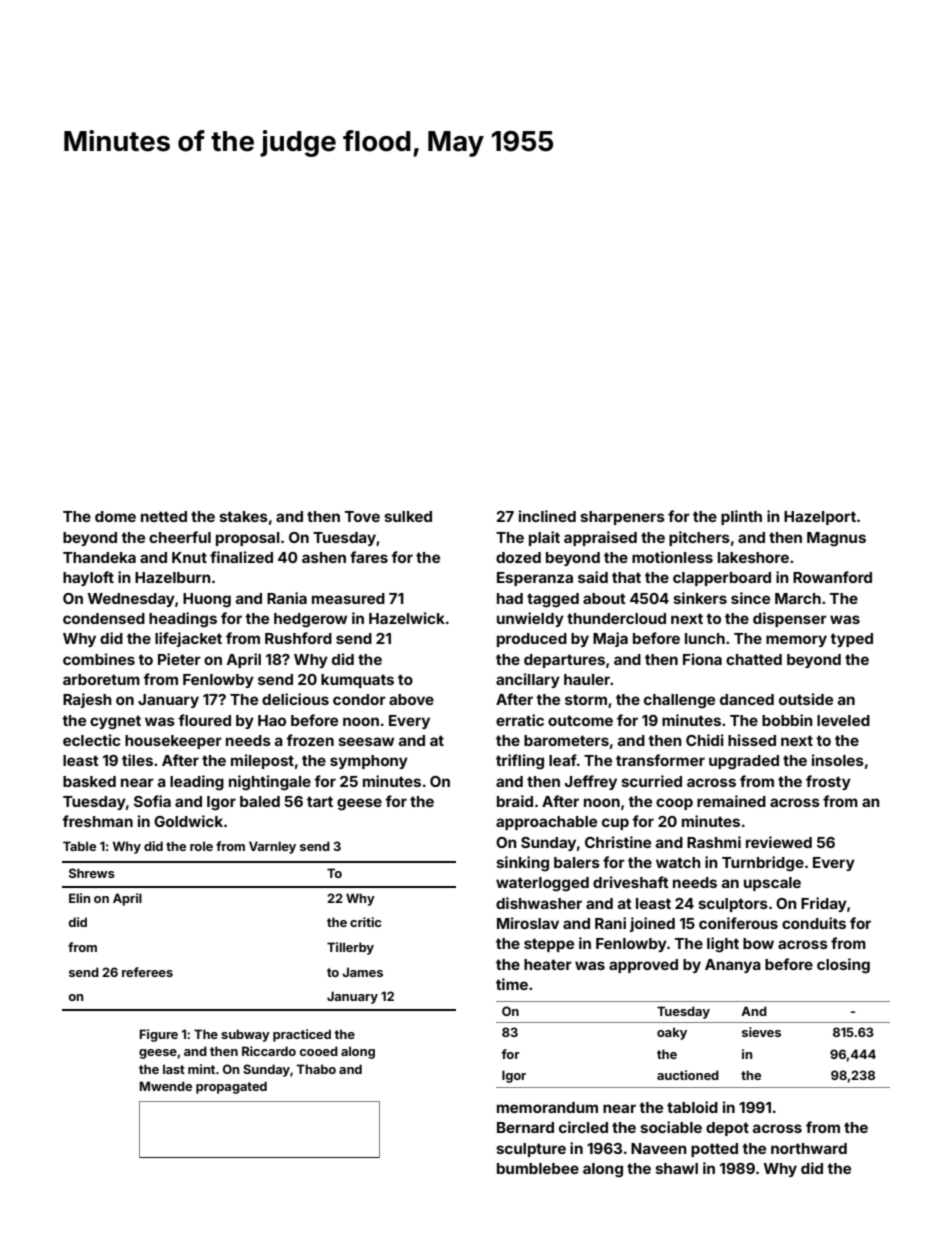  What do you see at coordinates (310, 620) in the screenshot?
I see `hedgerow` at bounding box center [310, 620].
